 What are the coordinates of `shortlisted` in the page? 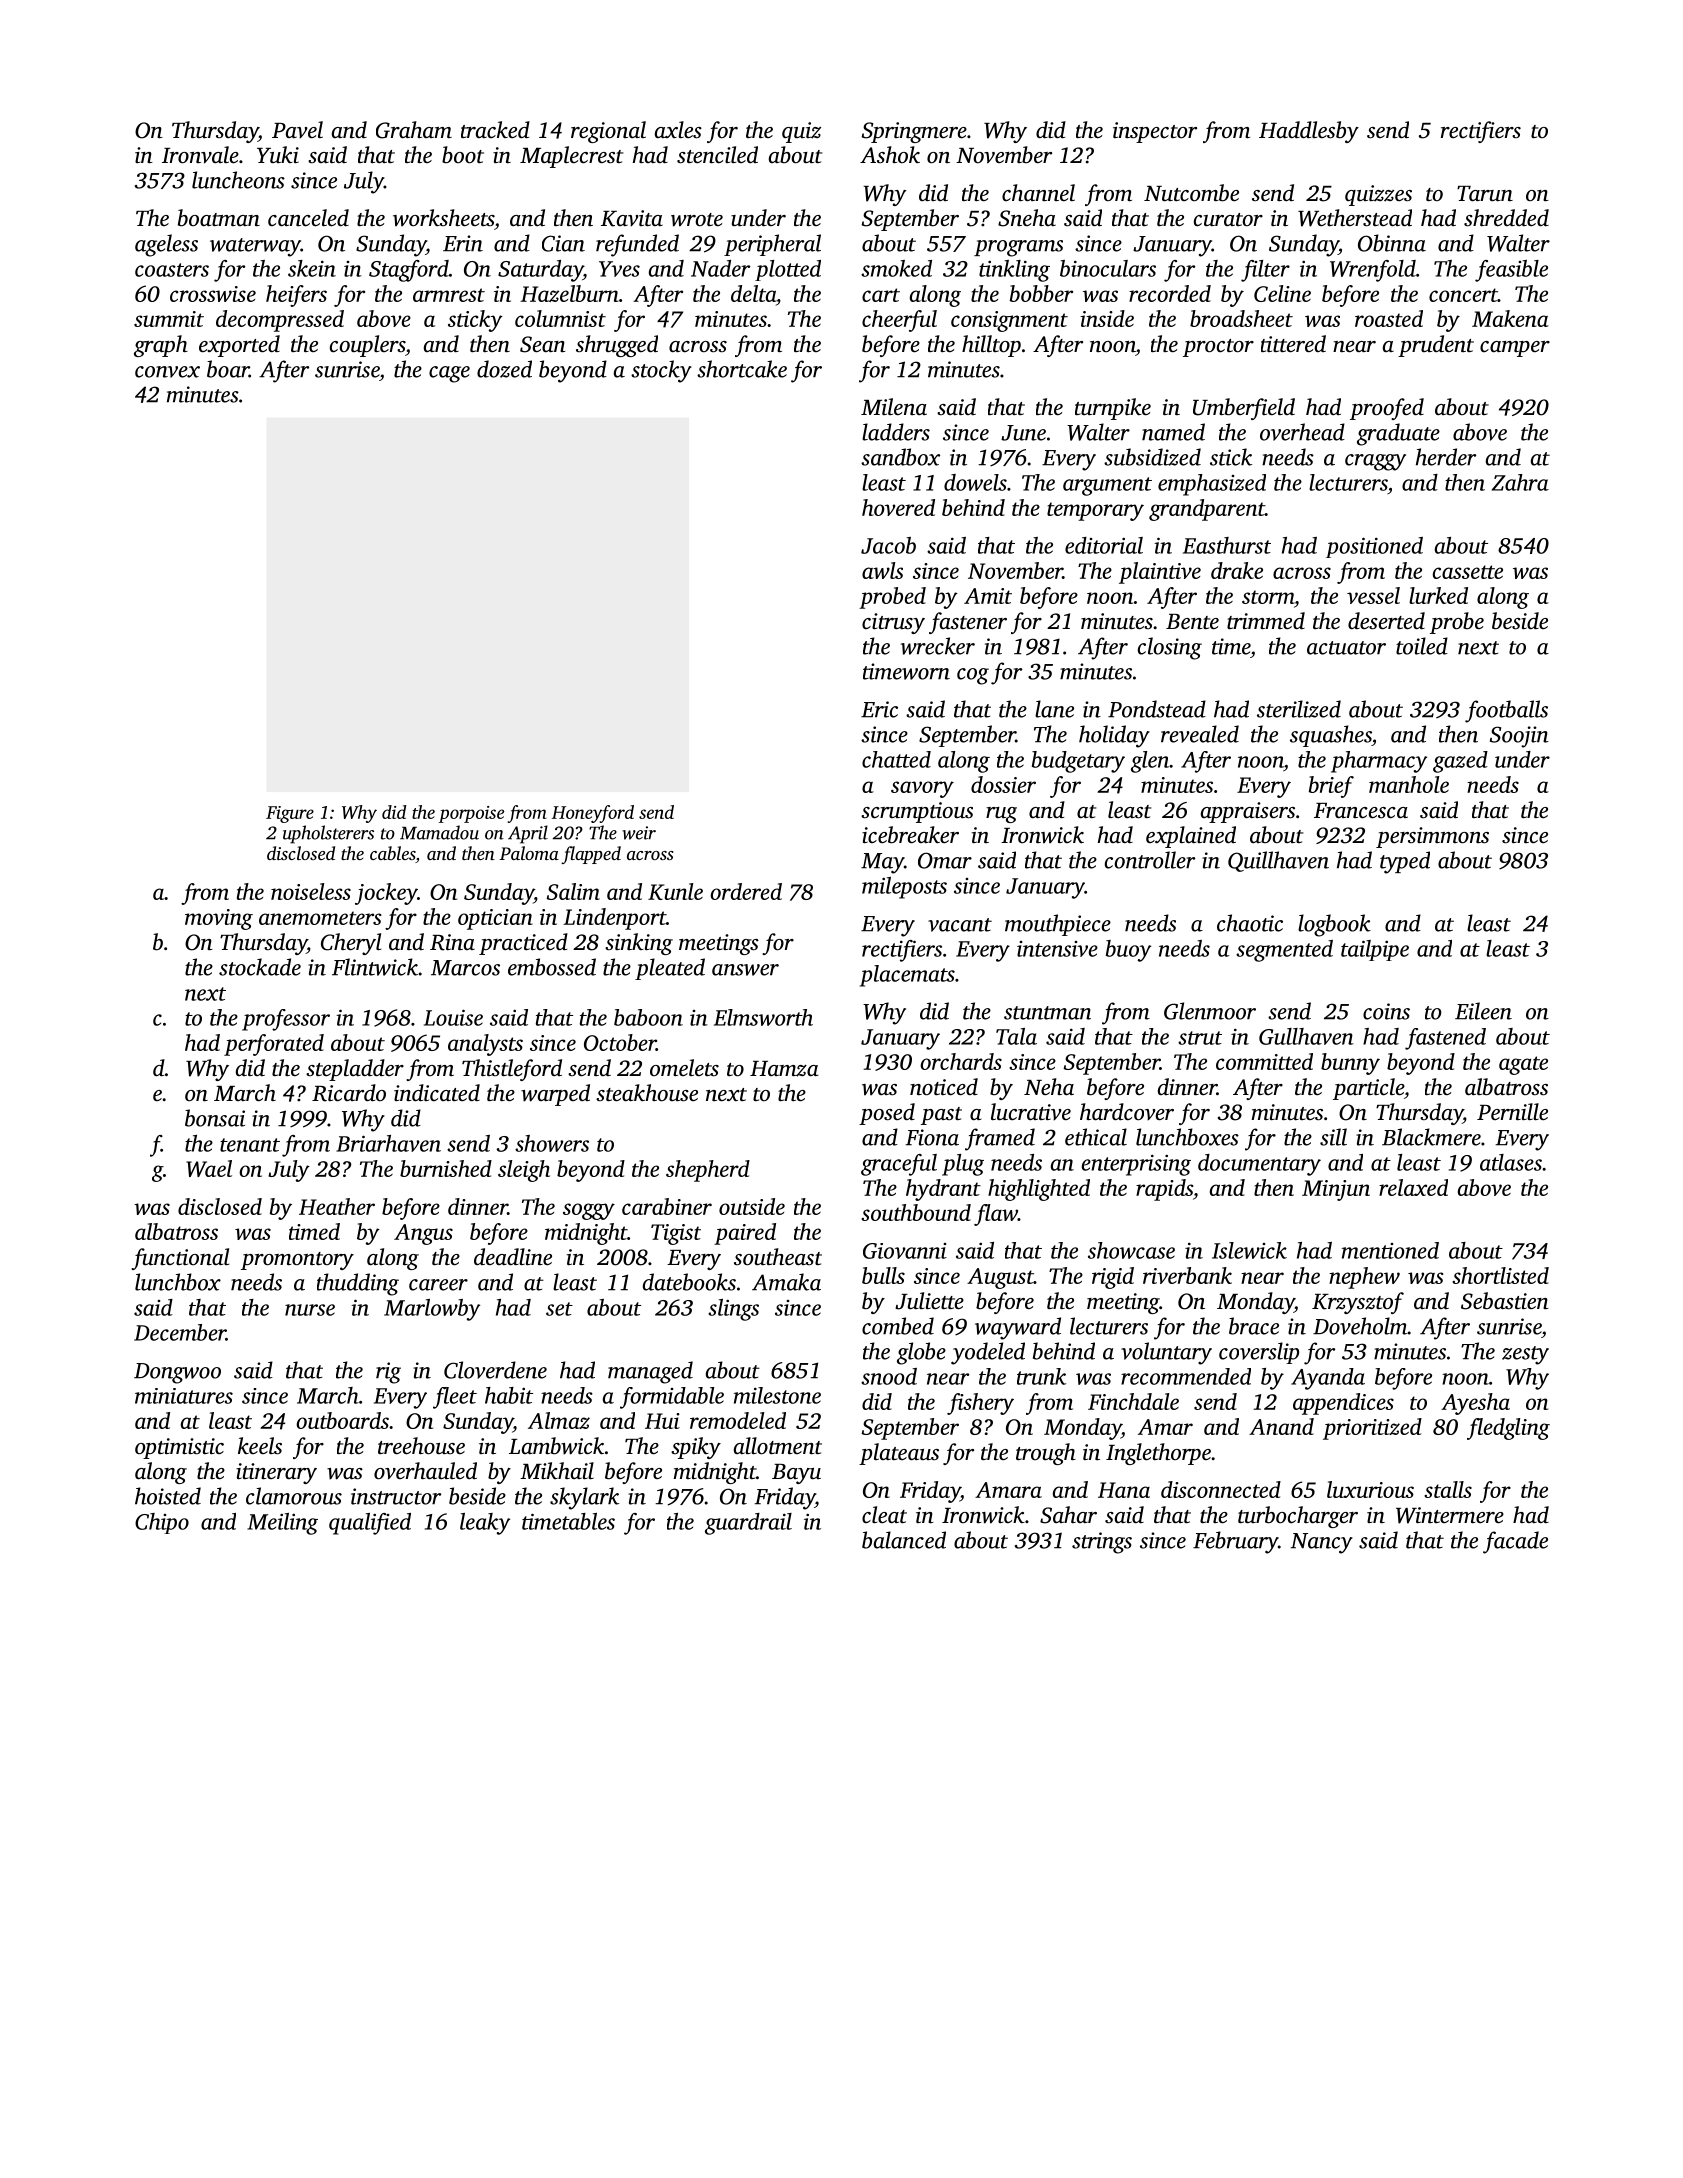 It's located at (1500, 1275).
